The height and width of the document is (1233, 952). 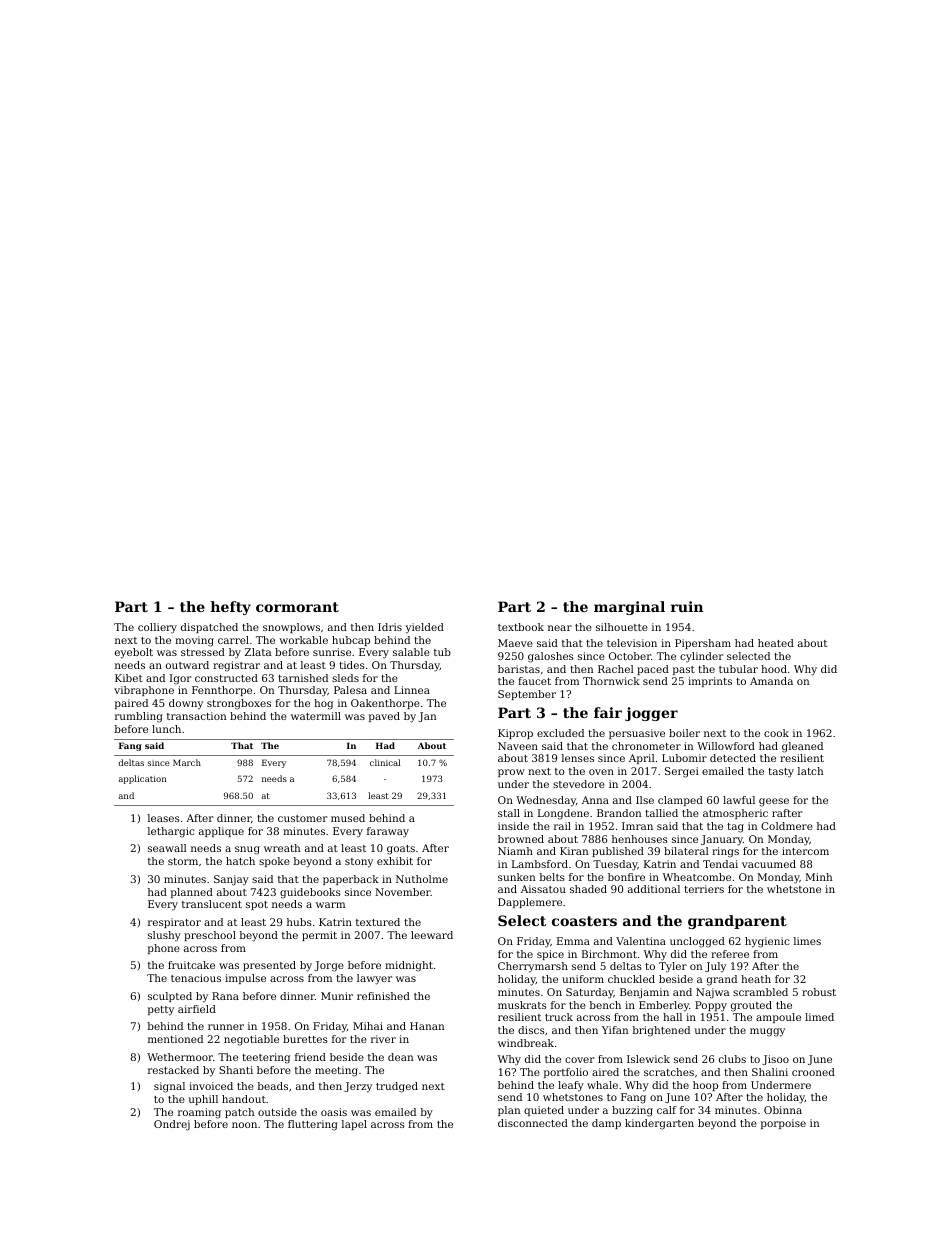 I want to click on leafy, so click(x=571, y=1086).
